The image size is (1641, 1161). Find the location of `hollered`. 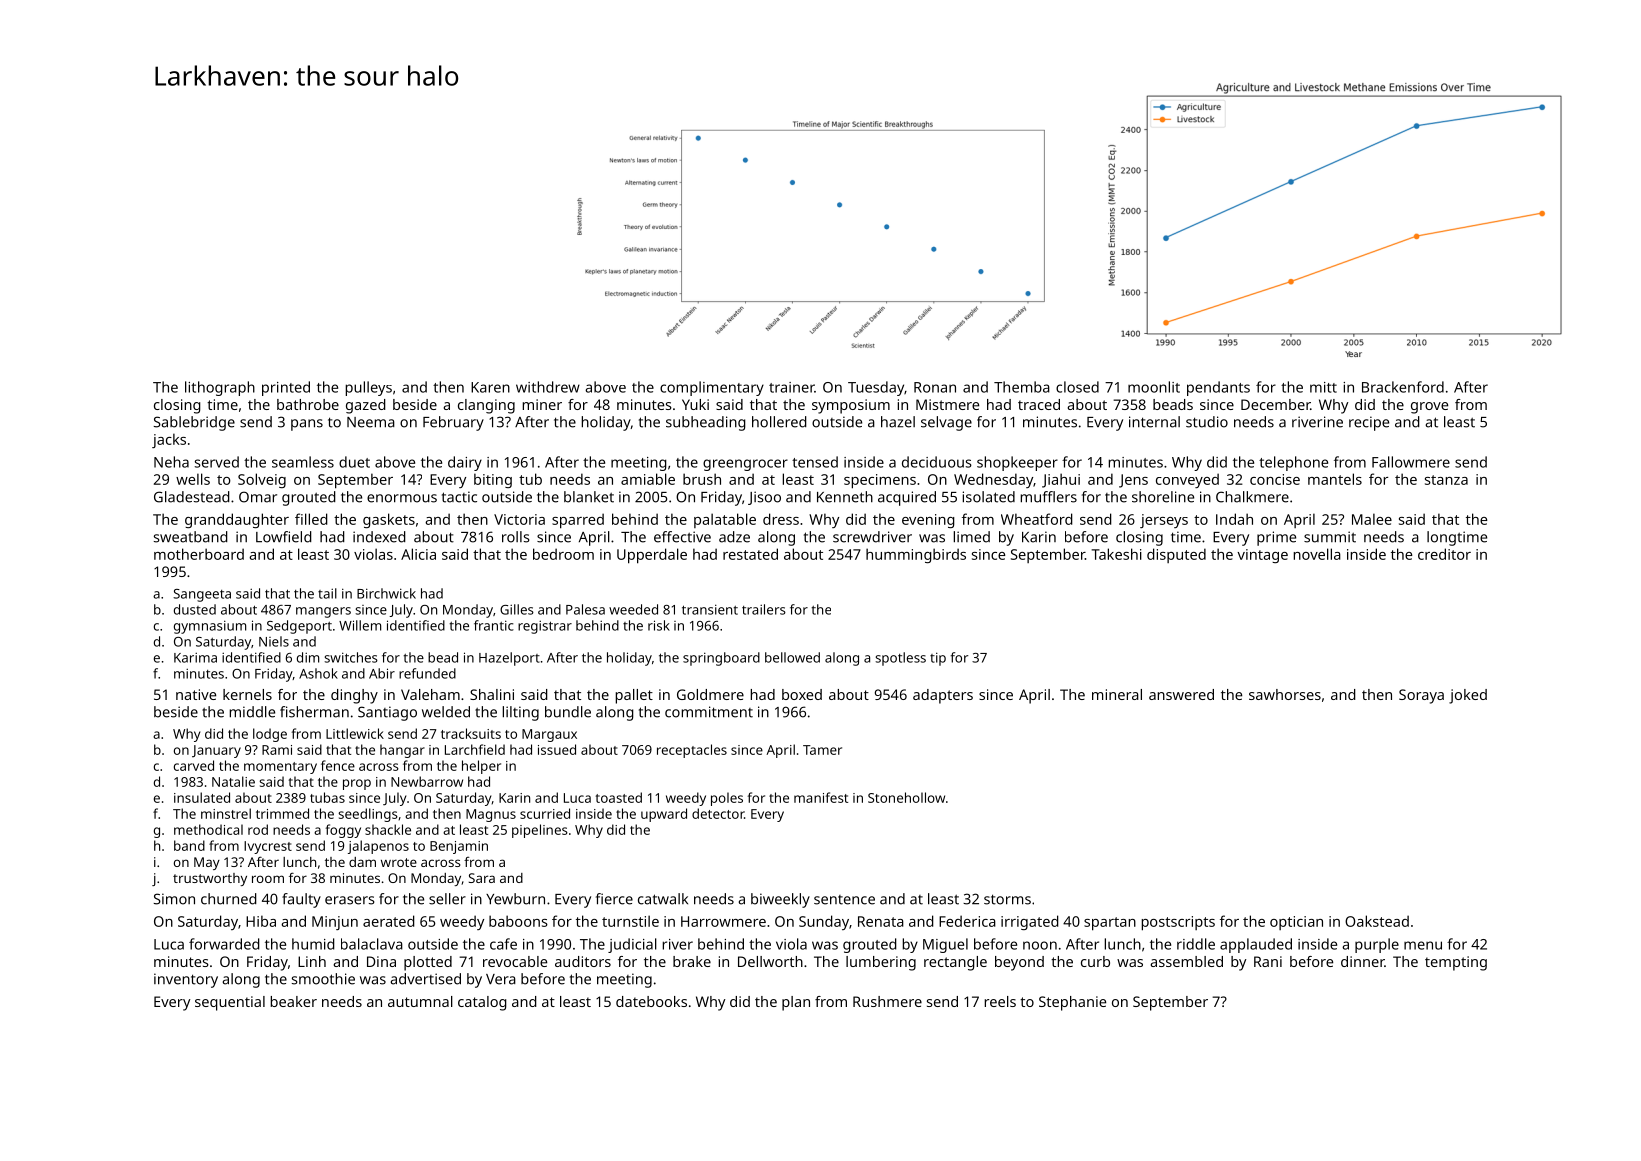

hollered is located at coordinates (779, 422).
